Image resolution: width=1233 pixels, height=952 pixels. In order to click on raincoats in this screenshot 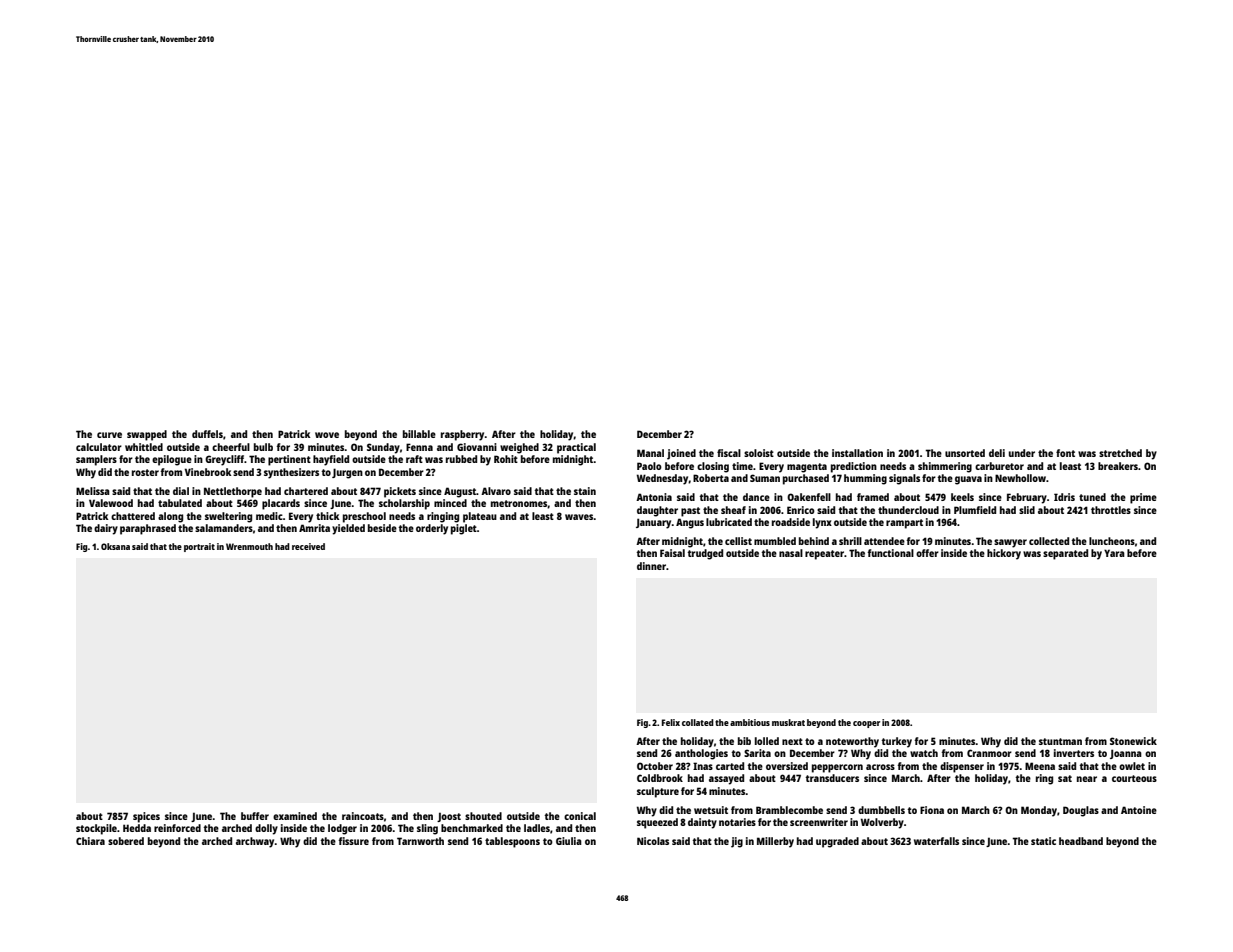, I will do `click(363, 816)`.
